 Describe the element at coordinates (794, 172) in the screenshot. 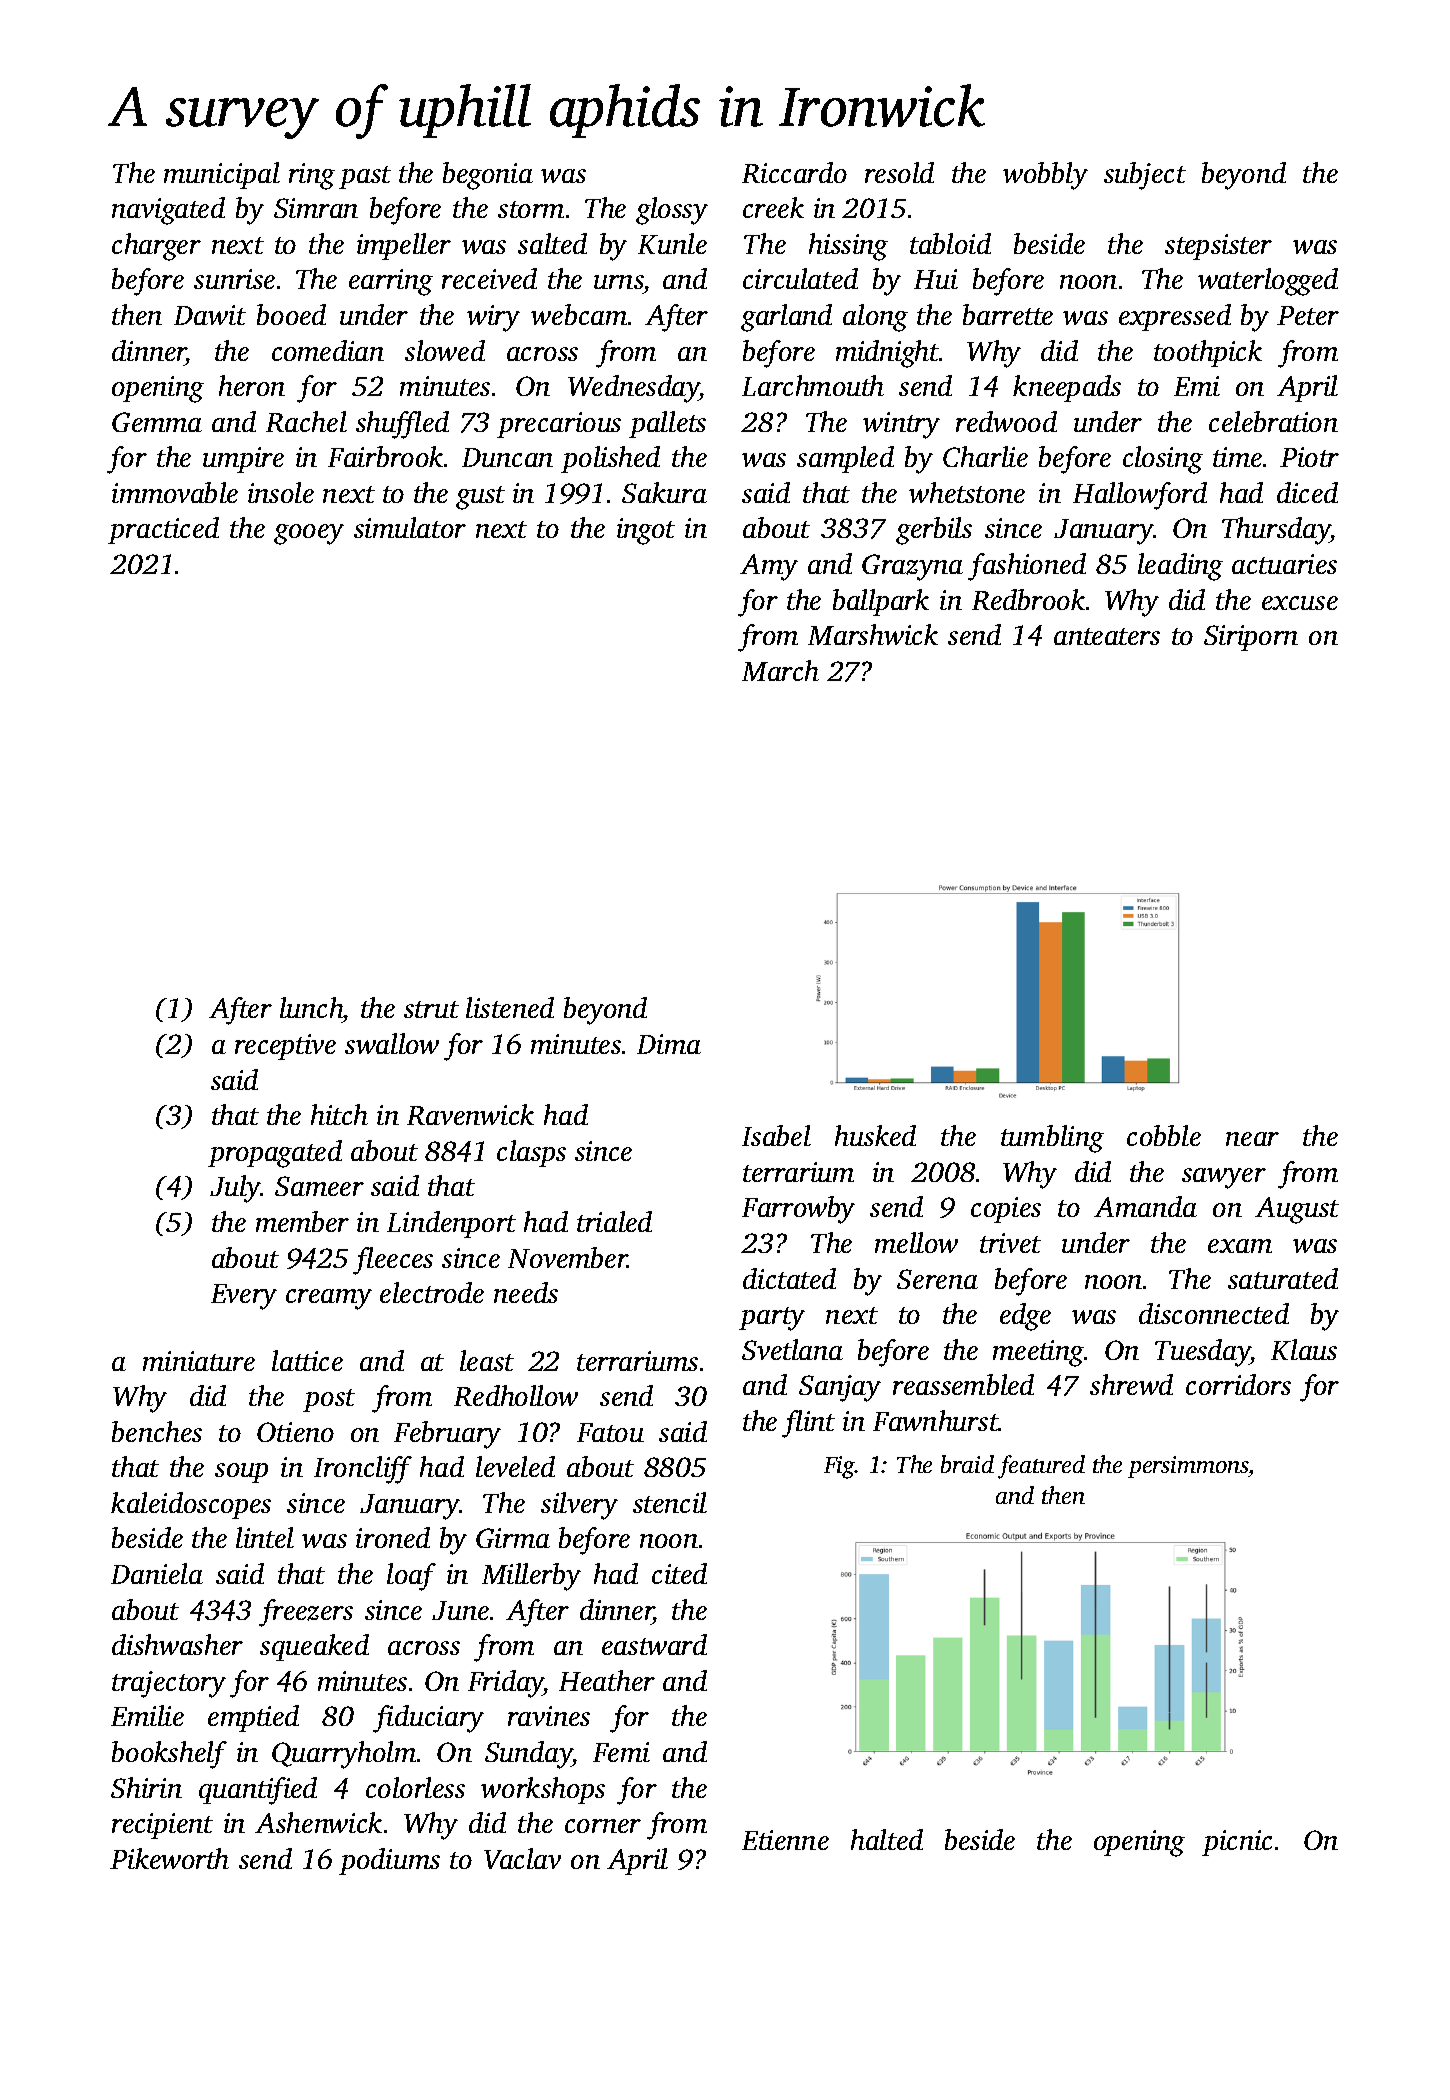

I see `Riccardo` at that location.
